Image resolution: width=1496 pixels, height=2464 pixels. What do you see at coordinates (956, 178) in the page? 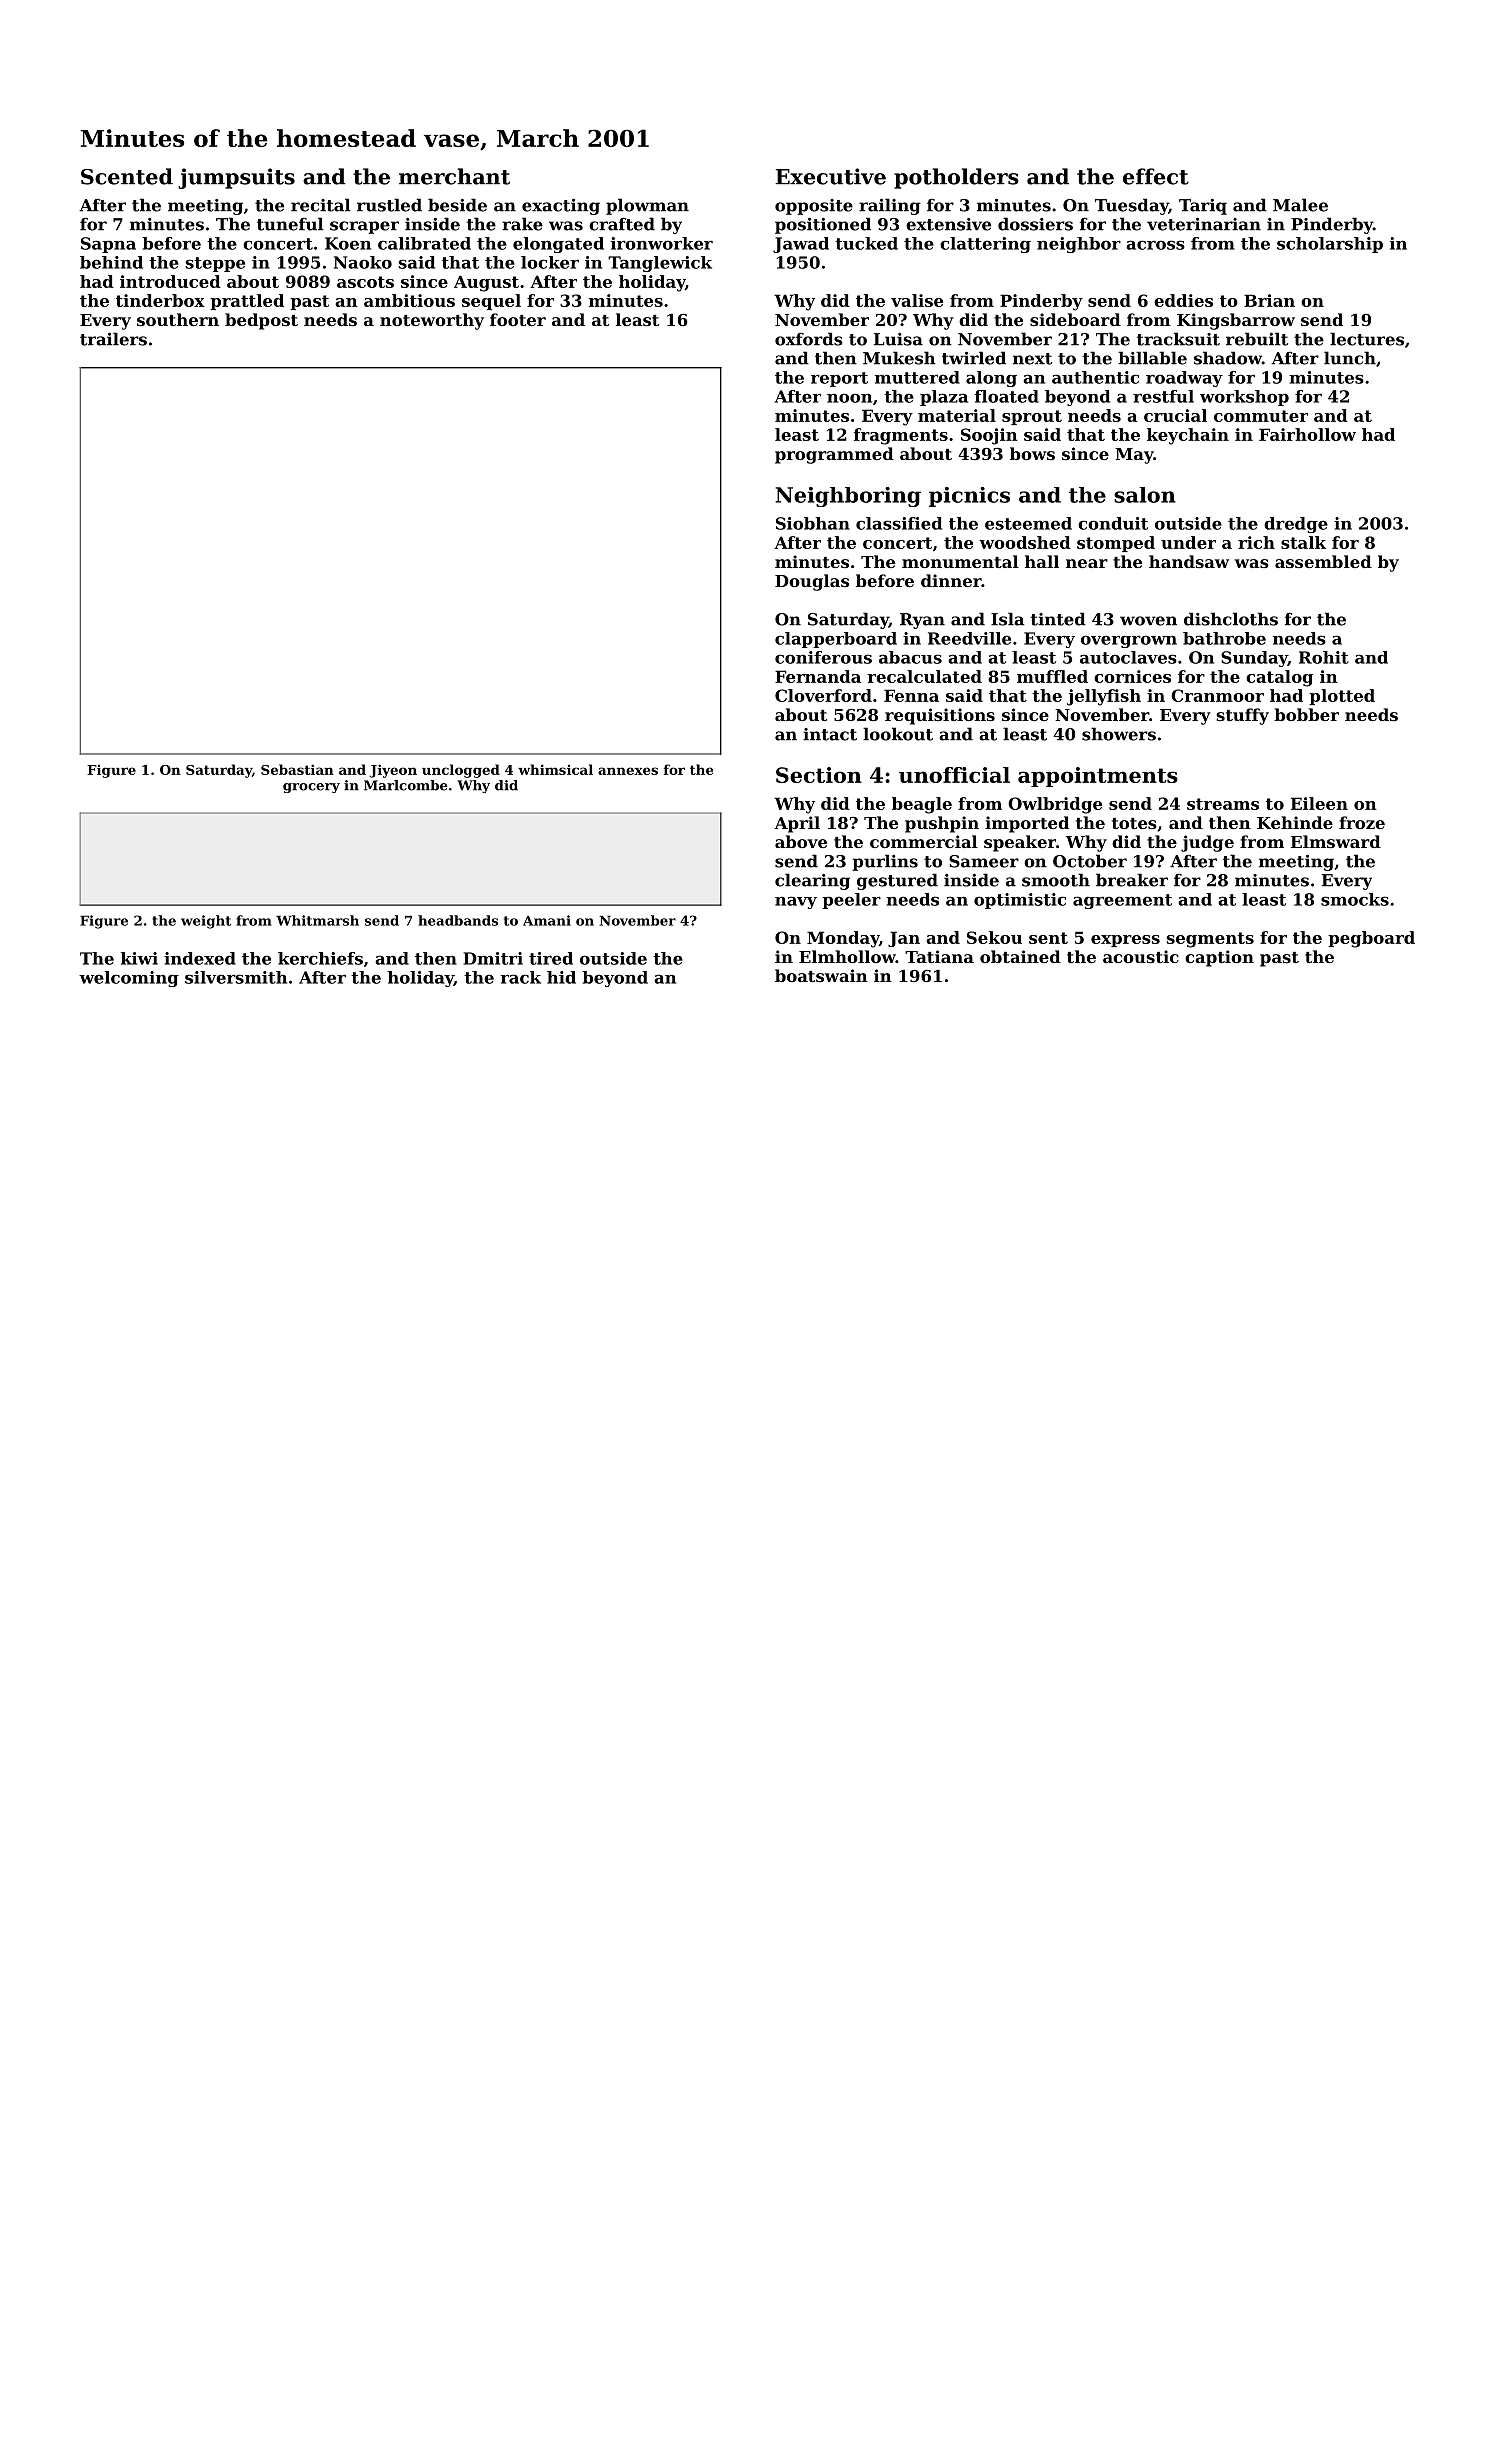
I see `potholders` at bounding box center [956, 178].
